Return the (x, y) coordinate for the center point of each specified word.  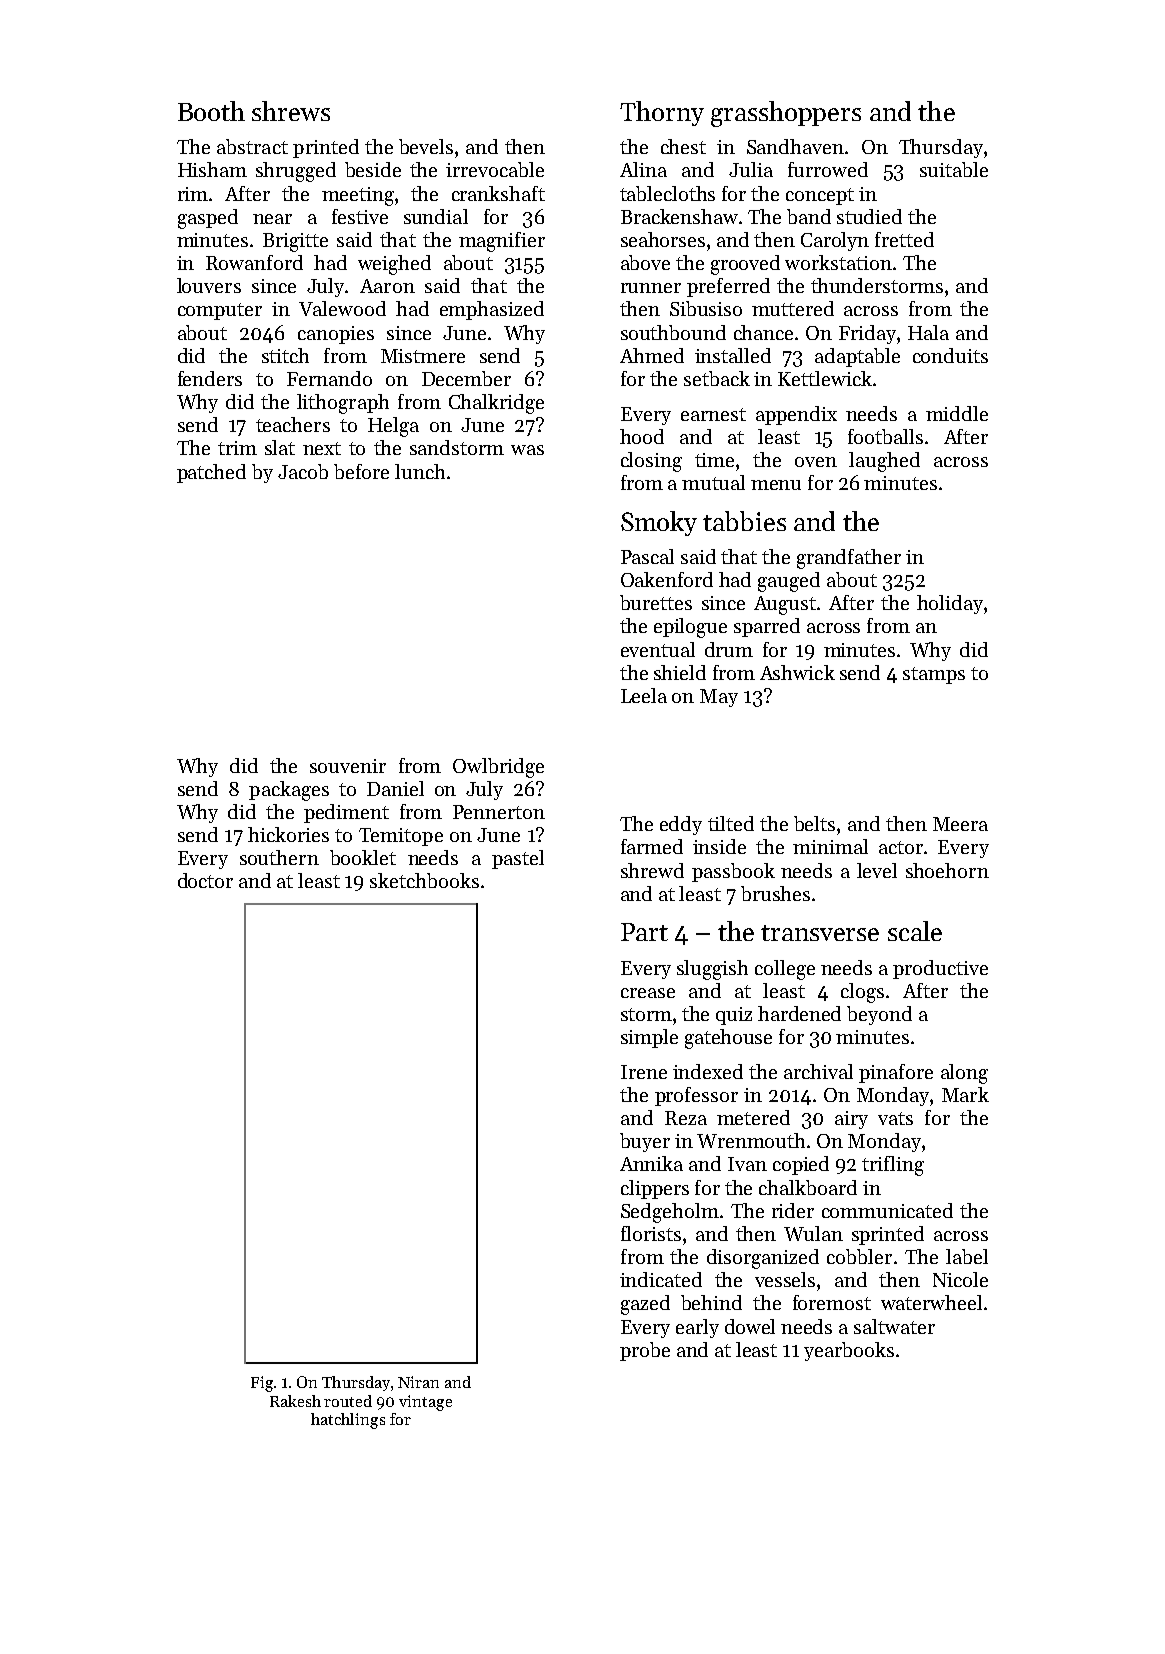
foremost (832, 1302)
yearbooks (849, 1351)
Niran (418, 1382)
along (964, 1074)
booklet (363, 857)
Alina (643, 169)
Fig (262, 1384)
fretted (904, 239)
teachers (293, 424)
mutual (713, 482)
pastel (518, 859)
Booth (211, 111)
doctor (205, 880)
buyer (645, 1142)
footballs (885, 436)
